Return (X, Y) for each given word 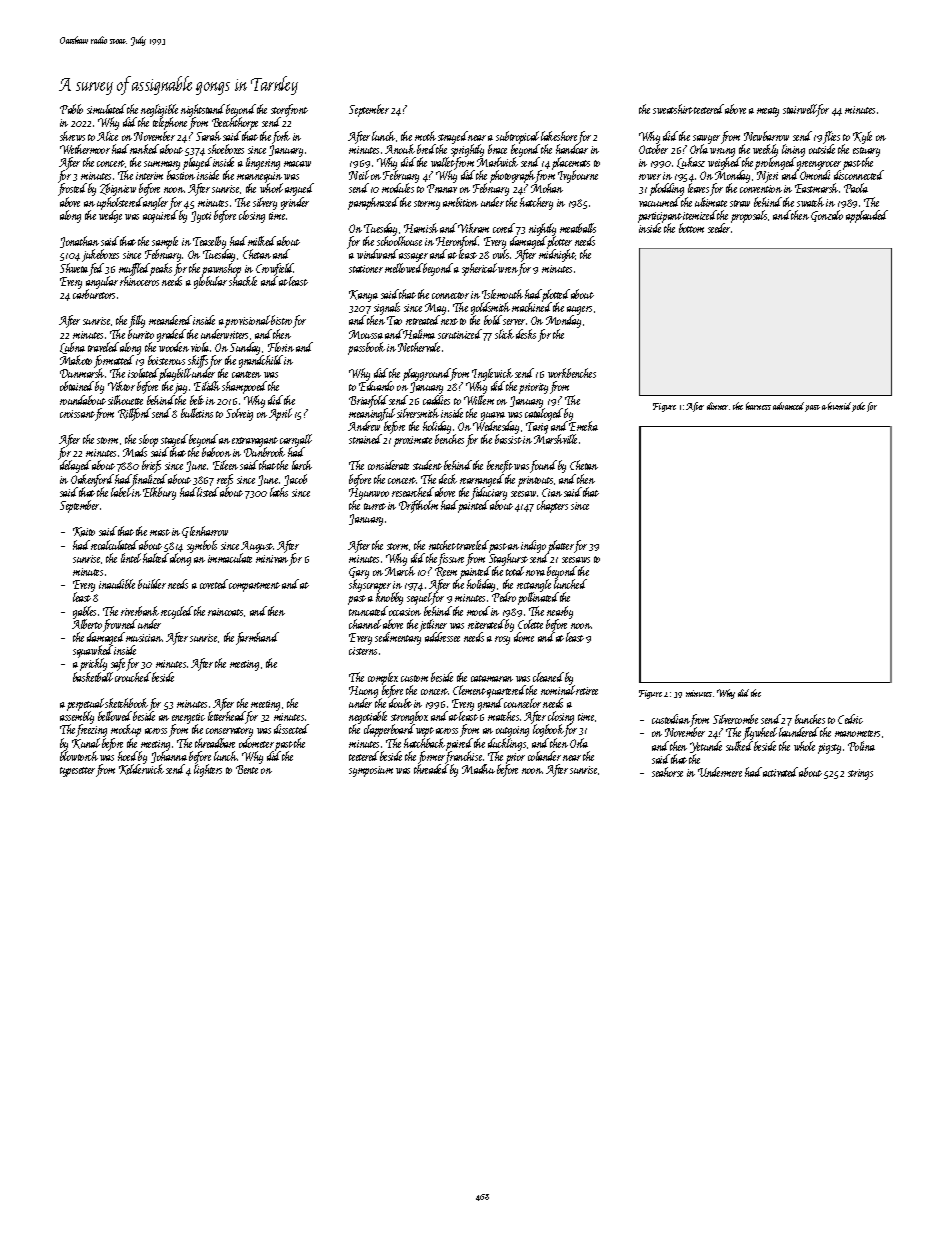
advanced (789, 407)
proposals (749, 216)
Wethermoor (85, 149)
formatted (114, 361)
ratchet (442, 545)
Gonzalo (827, 216)
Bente (247, 769)
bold (493, 320)
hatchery (536, 203)
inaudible (117, 584)
